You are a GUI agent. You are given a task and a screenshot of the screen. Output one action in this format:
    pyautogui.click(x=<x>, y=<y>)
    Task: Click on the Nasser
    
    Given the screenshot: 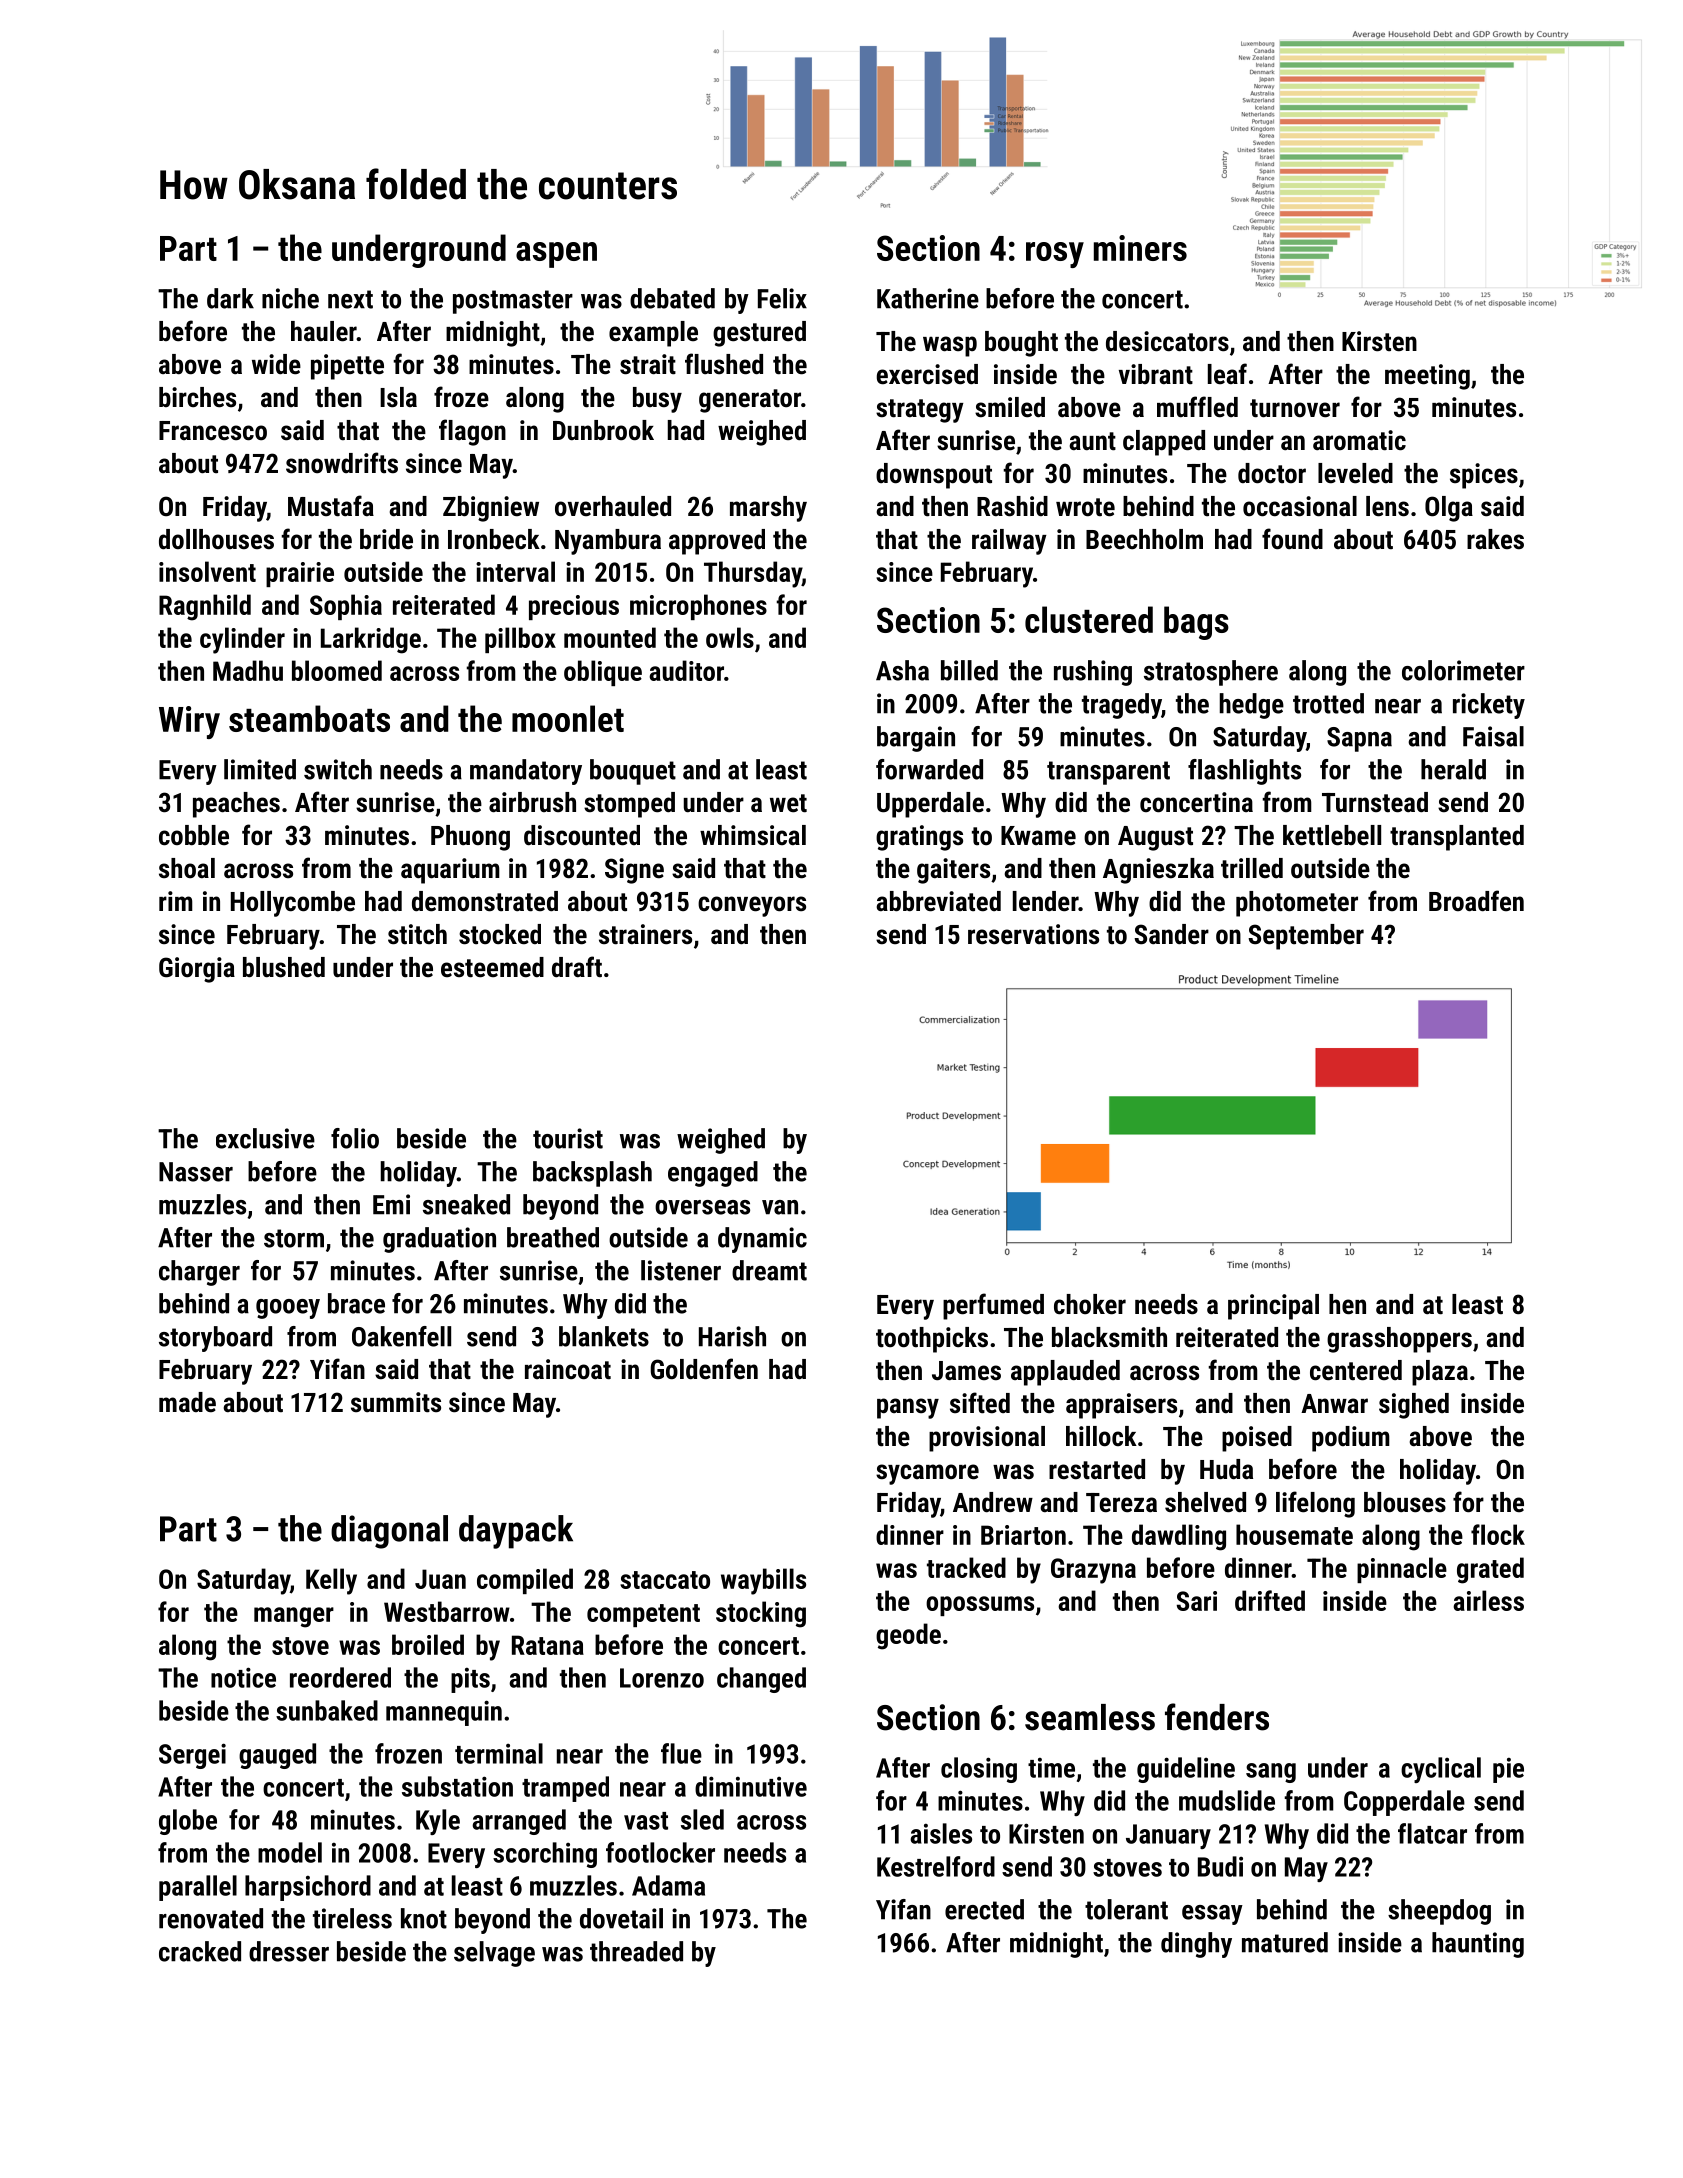 What is the action you would take?
    pyautogui.click(x=196, y=1172)
